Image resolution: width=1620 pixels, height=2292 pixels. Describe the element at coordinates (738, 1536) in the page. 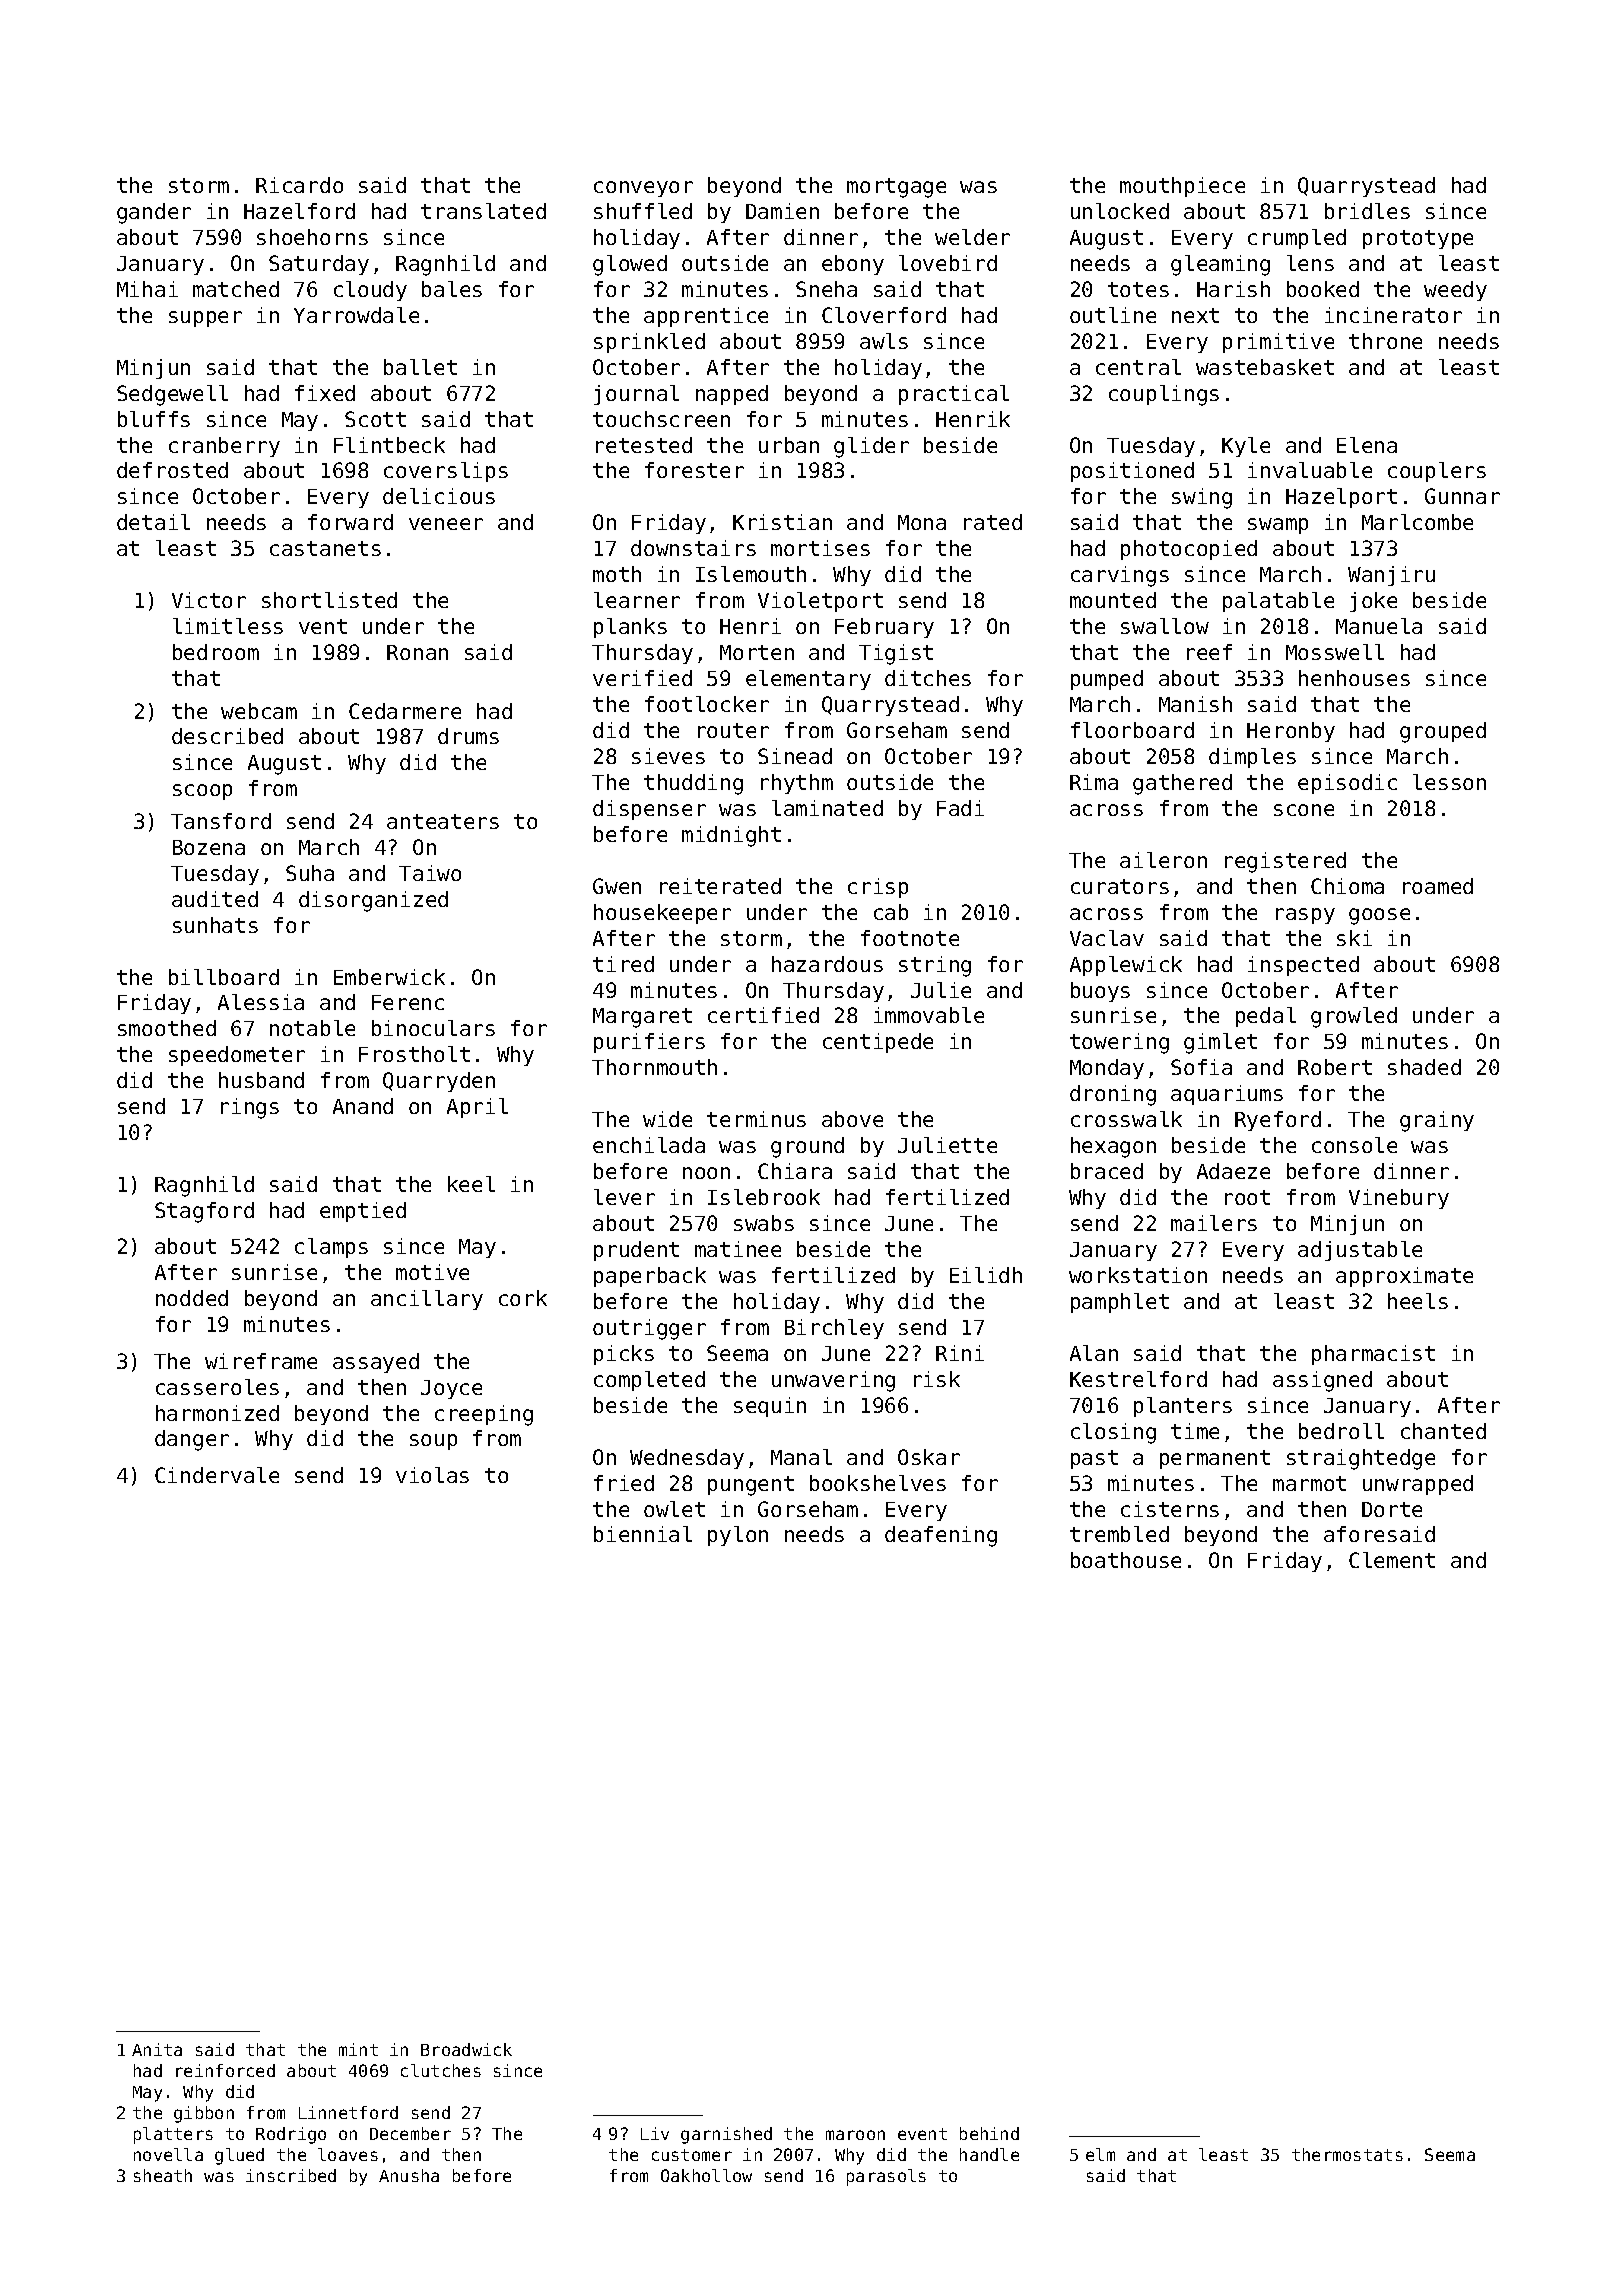

I see `pylon` at that location.
